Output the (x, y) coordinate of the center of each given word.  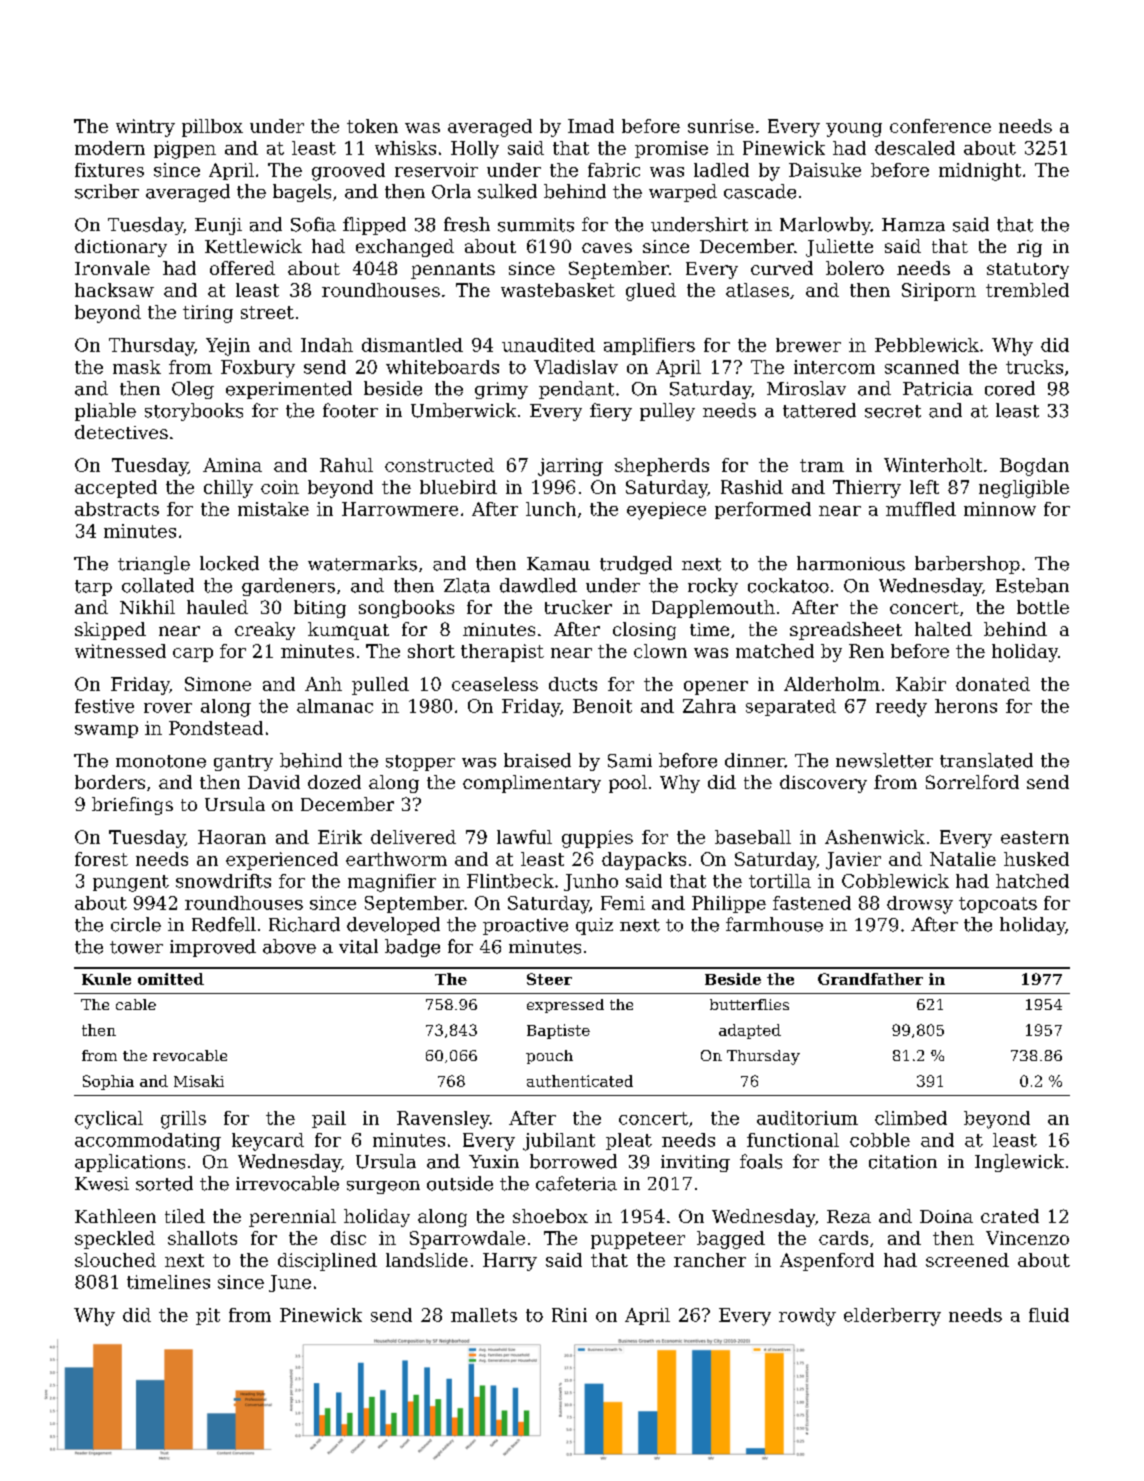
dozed (334, 782)
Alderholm (832, 684)
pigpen (185, 150)
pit (208, 1316)
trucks (1034, 367)
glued (651, 292)
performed (763, 510)
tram (822, 465)
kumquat (348, 631)
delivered (413, 837)
